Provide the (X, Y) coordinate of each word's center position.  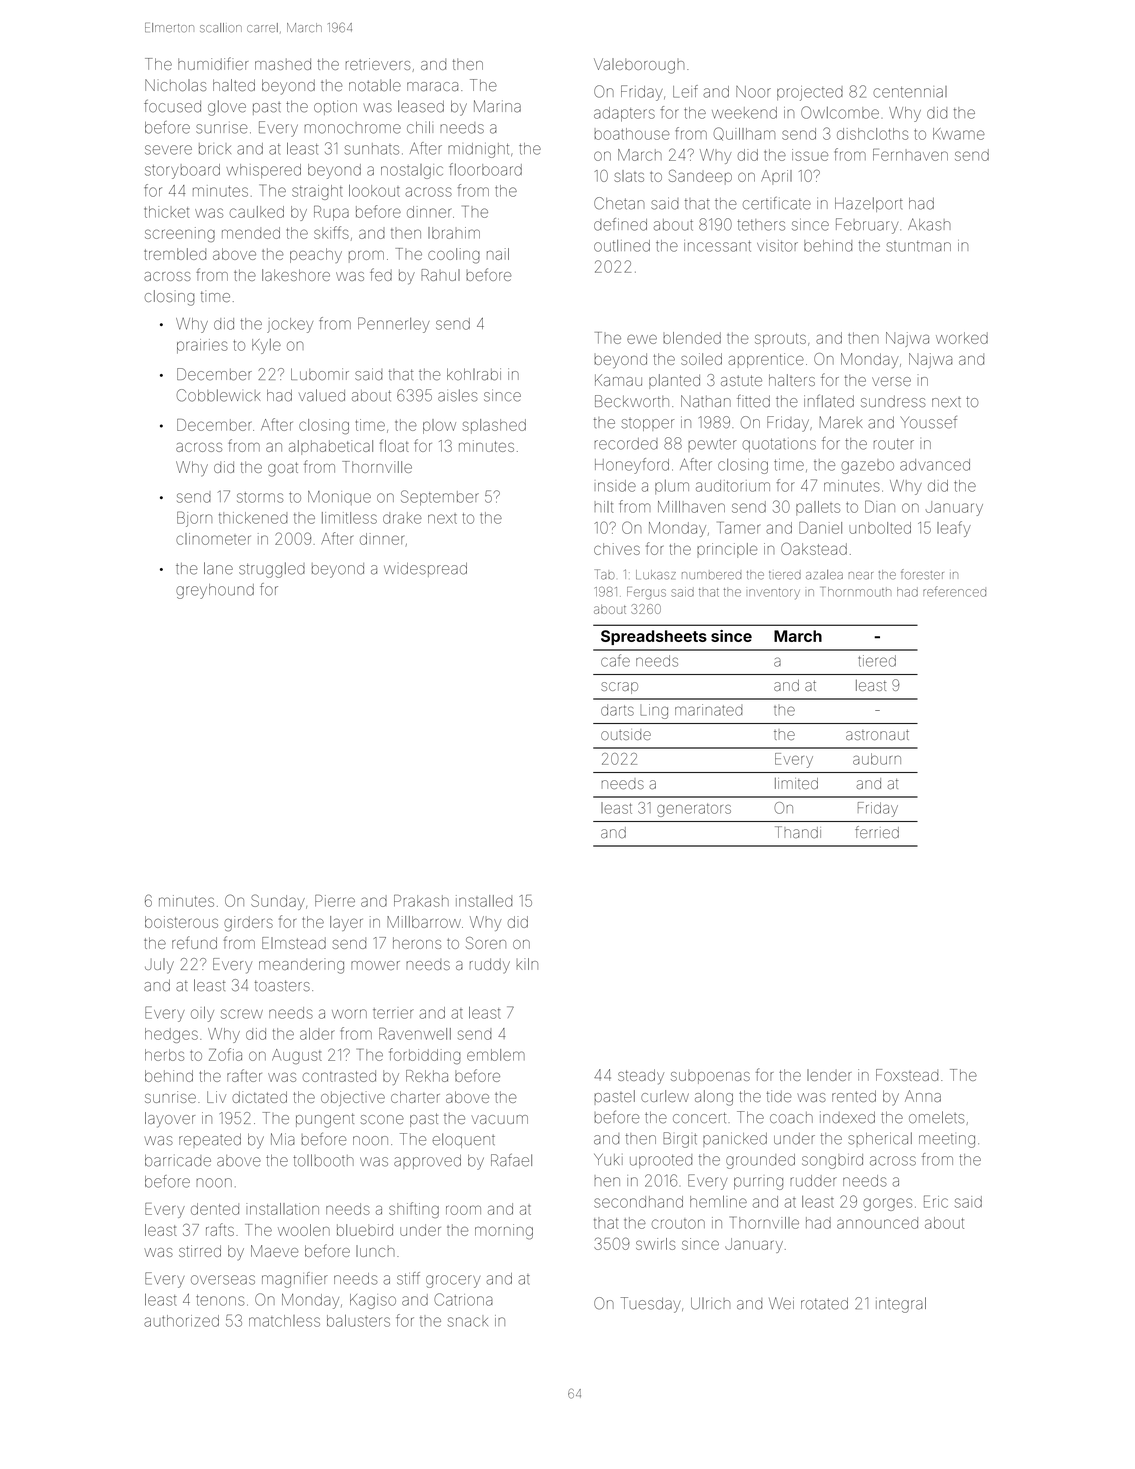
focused (172, 106)
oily (202, 1014)
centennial (910, 92)
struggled (272, 570)
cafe (615, 660)
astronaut (877, 735)
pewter (712, 444)
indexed (847, 1117)
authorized (181, 1321)
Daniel (820, 528)
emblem (496, 1055)
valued (322, 395)
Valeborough (639, 66)
